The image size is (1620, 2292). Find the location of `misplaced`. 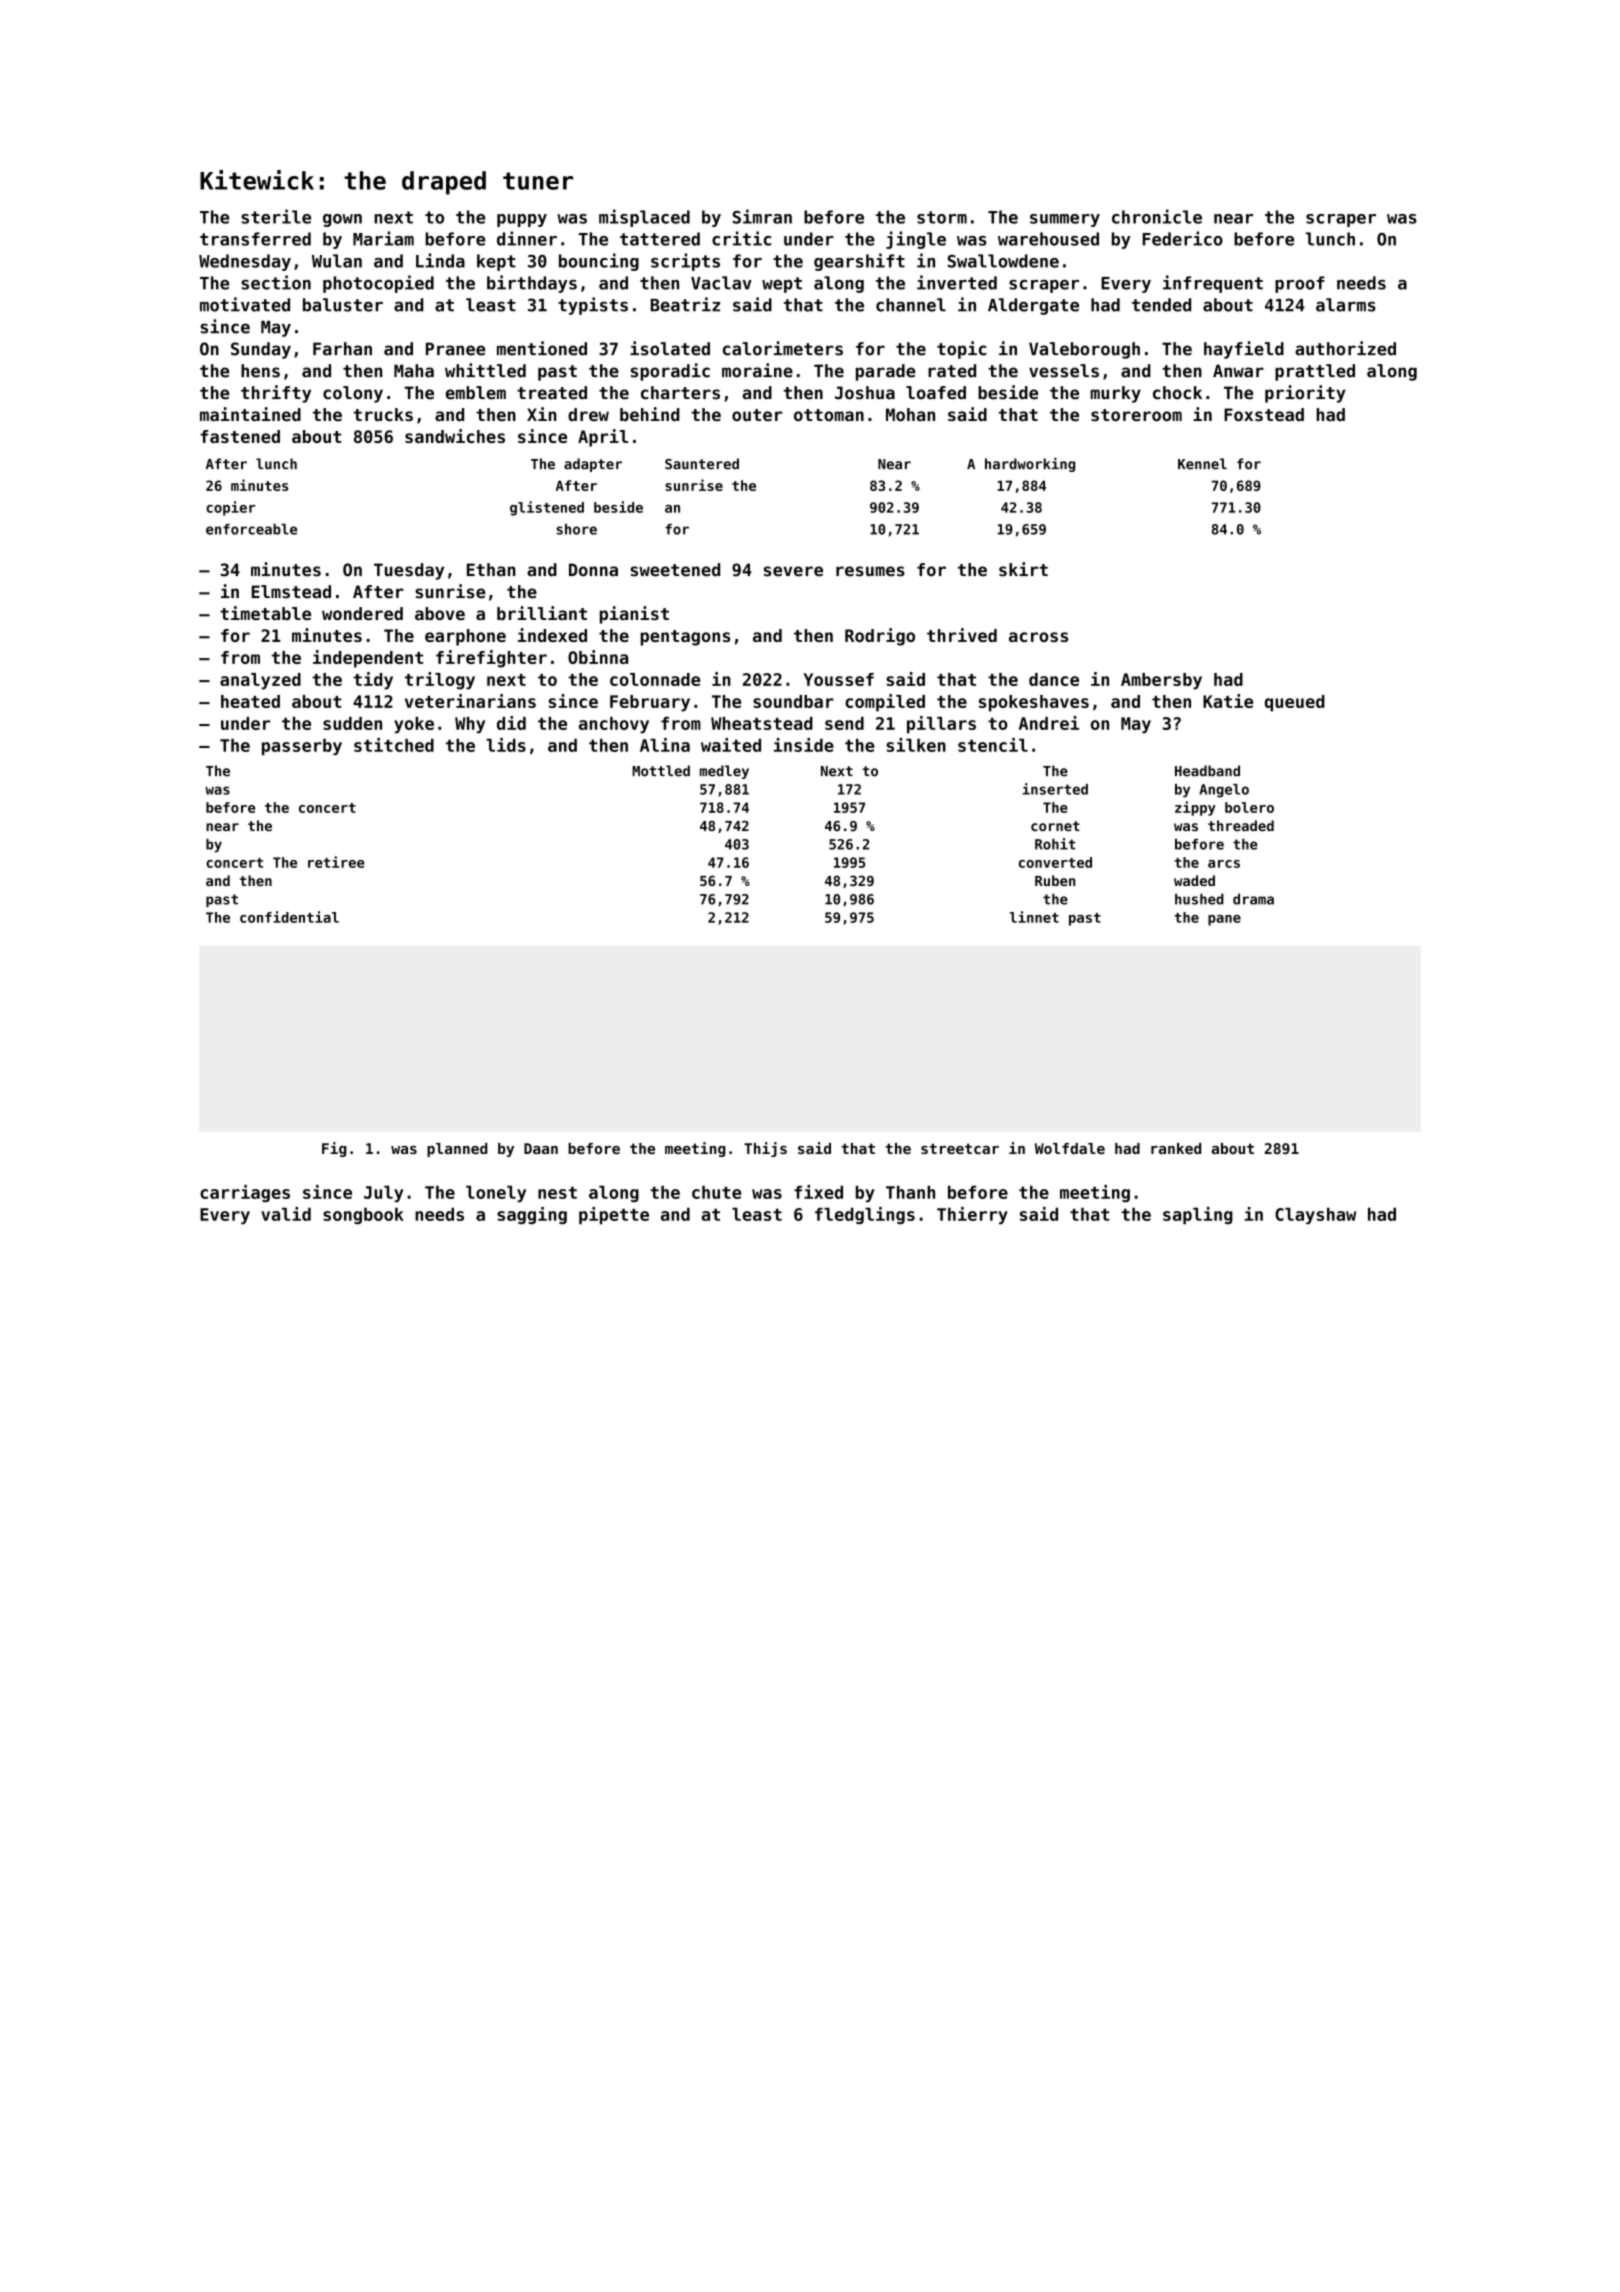

misplaced is located at coordinates (644, 218).
